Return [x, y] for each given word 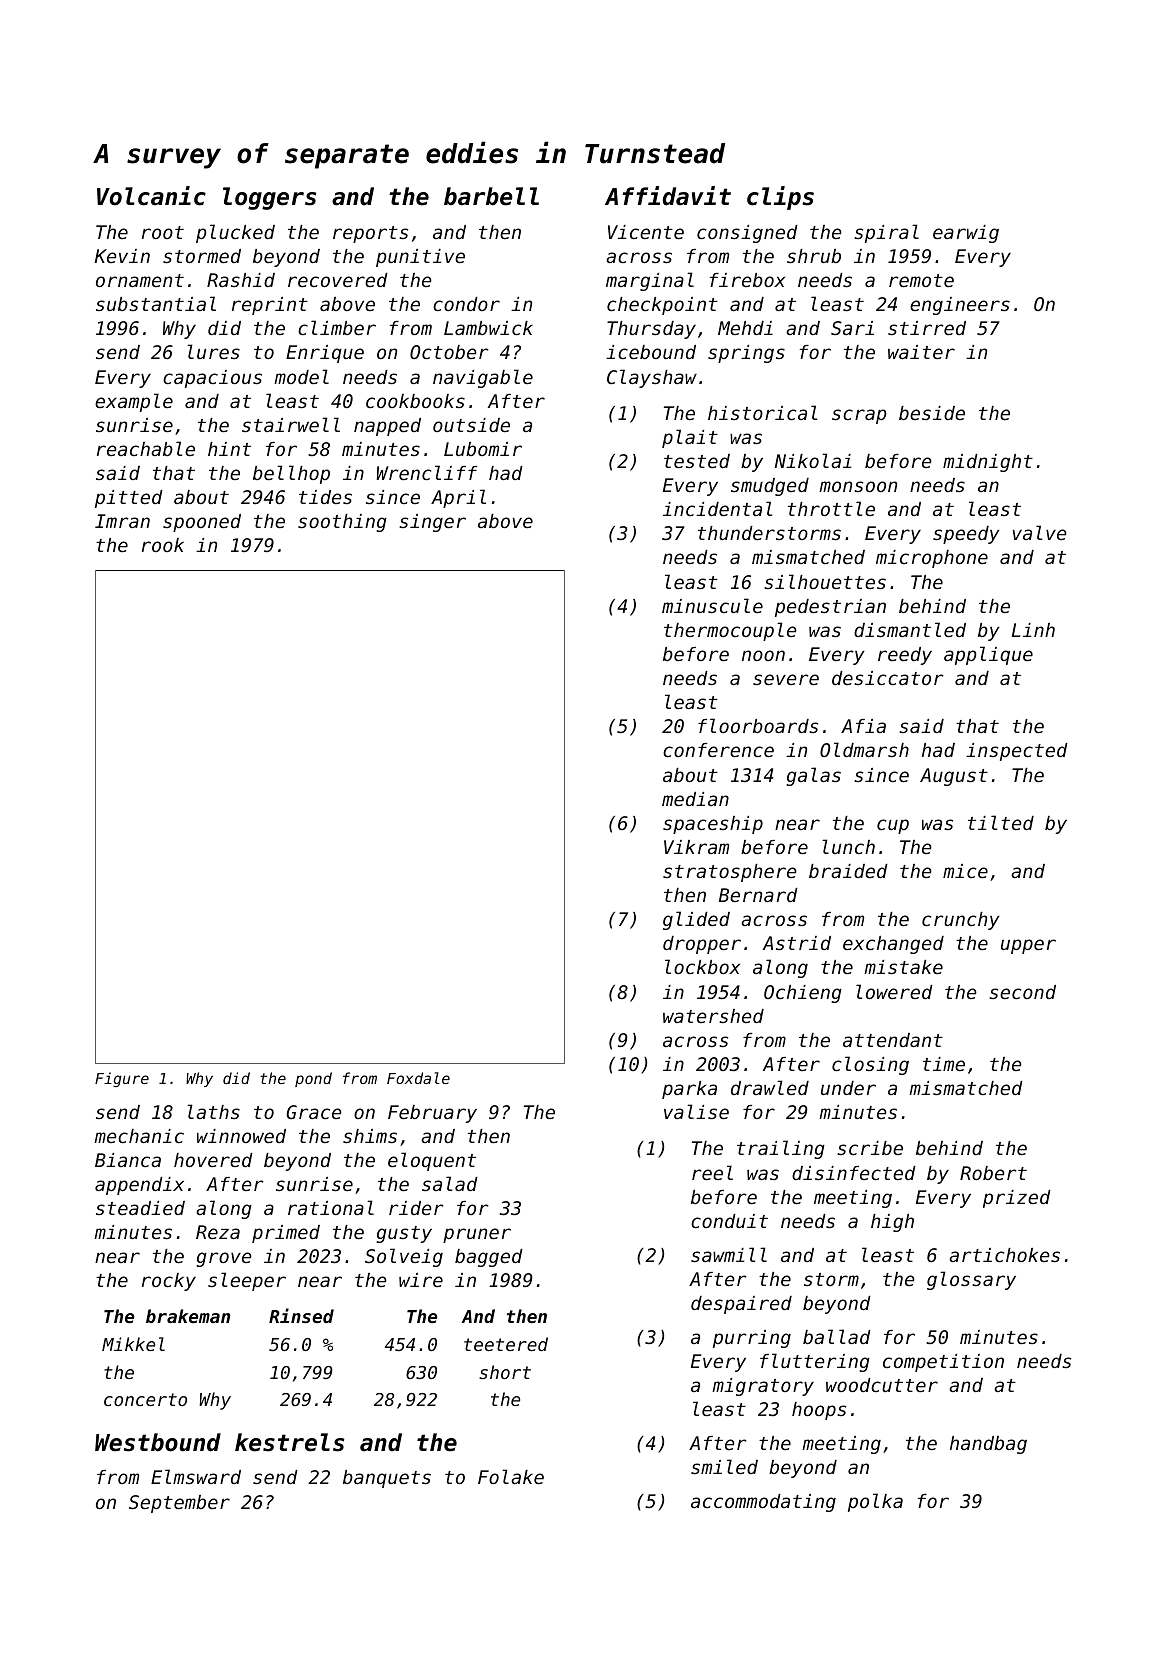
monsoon [858, 486]
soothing [342, 523]
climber [337, 327]
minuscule [712, 605]
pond [313, 1079]
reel [712, 1172]
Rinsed [301, 1315]
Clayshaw [652, 378]
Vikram [696, 847]
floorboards [758, 725]
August [954, 777]
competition [943, 1363]
